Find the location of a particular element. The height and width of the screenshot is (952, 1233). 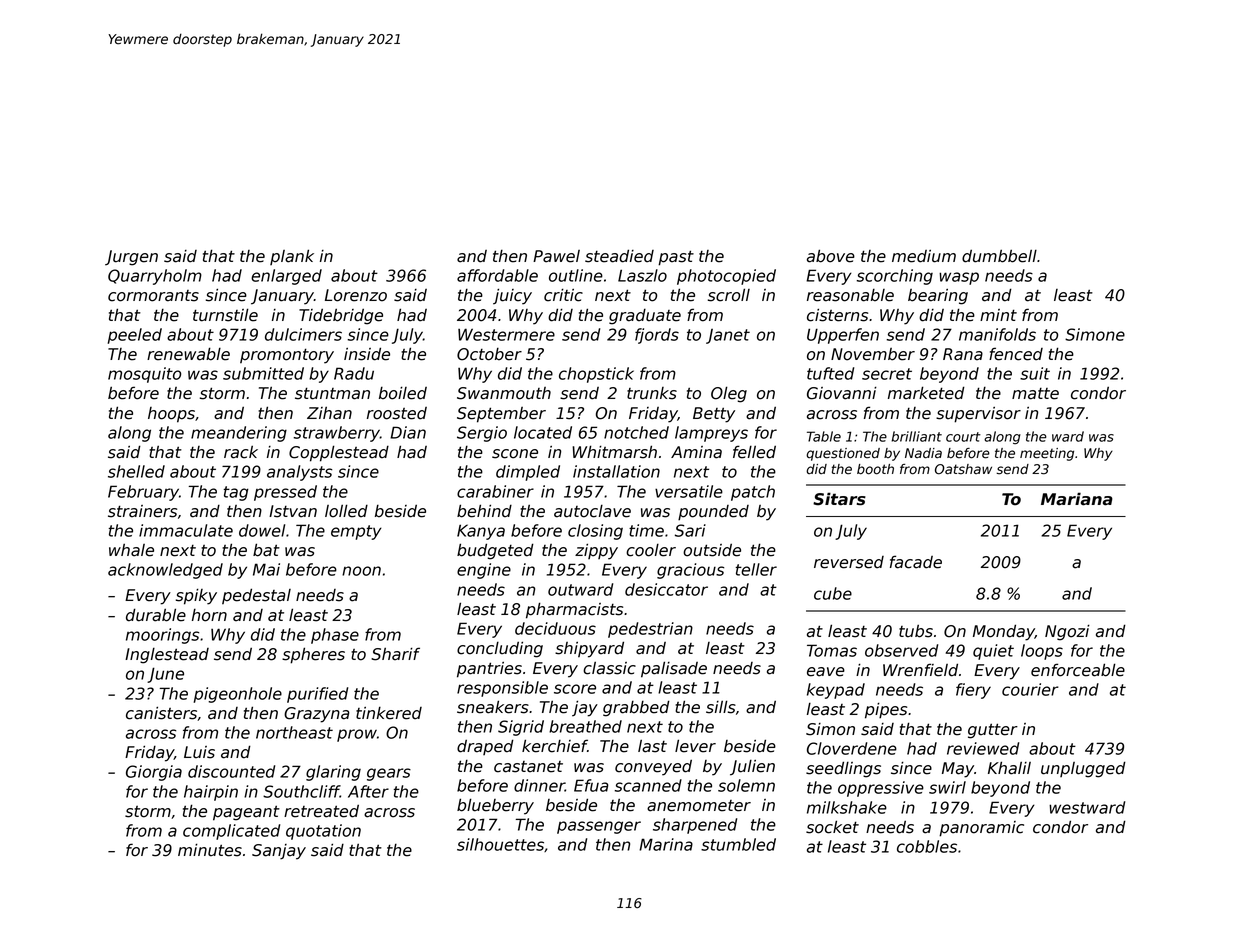

scorching is located at coordinates (894, 277).
